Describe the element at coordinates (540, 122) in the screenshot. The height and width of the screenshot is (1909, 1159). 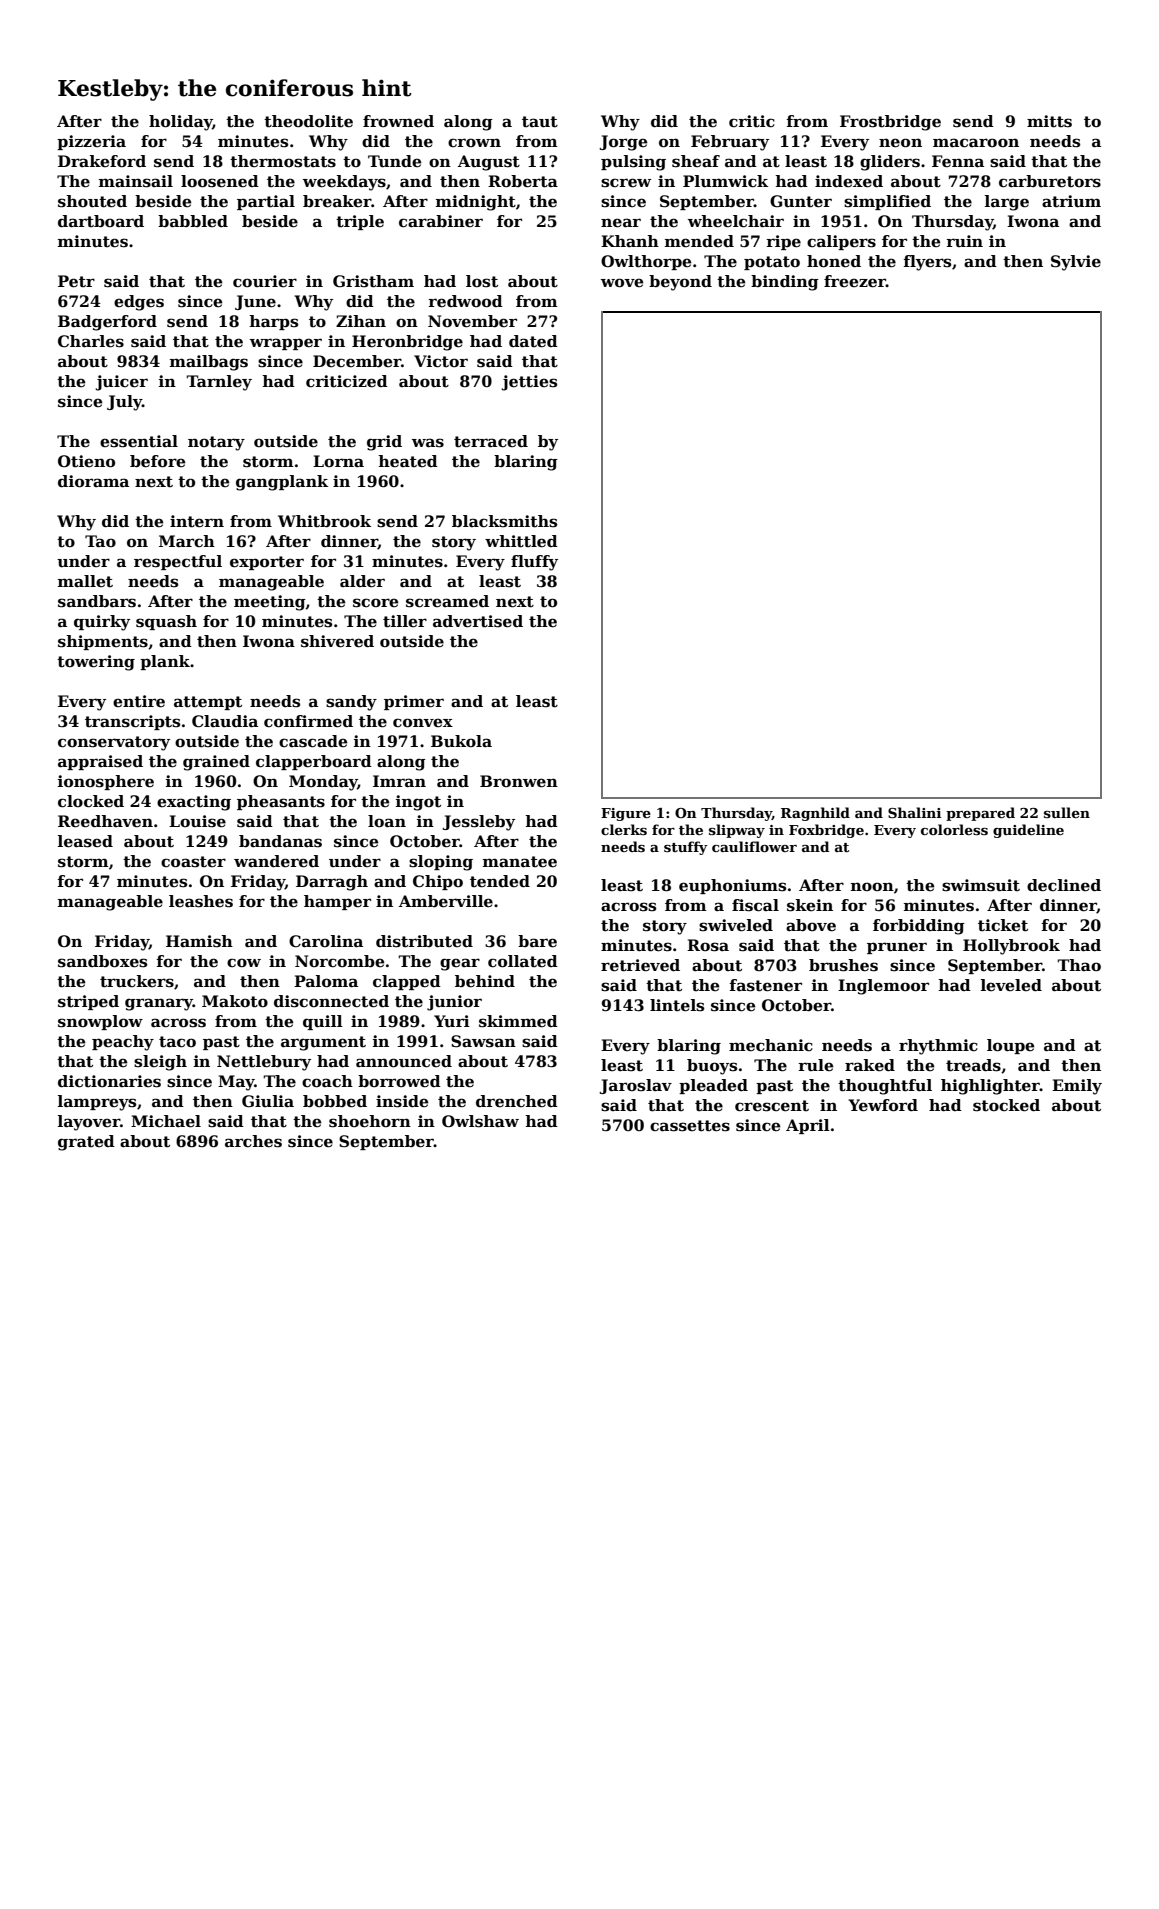
I see `taut` at that location.
